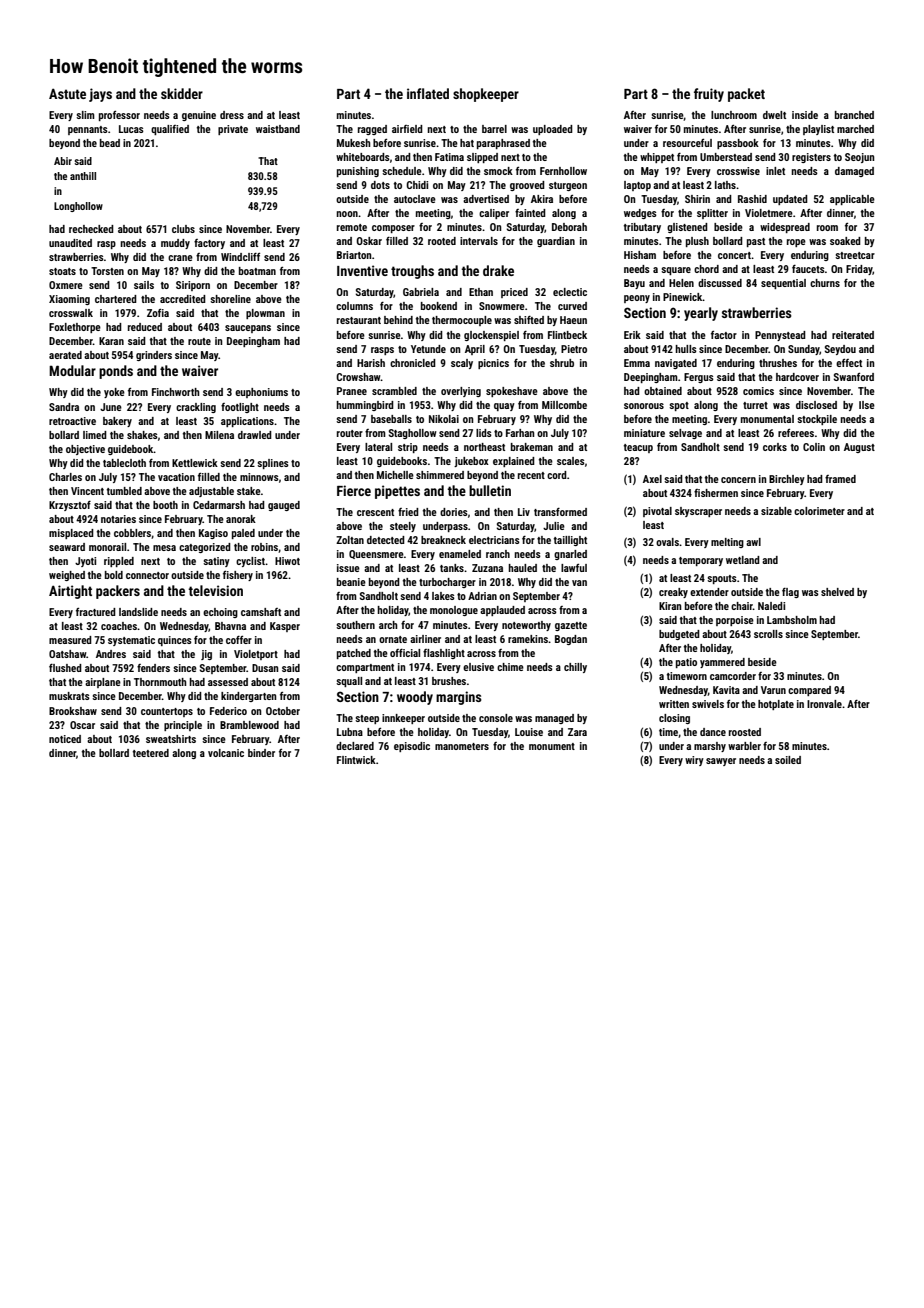 Image resolution: width=924 pixels, height=1308 pixels. I want to click on private, so click(233, 130).
